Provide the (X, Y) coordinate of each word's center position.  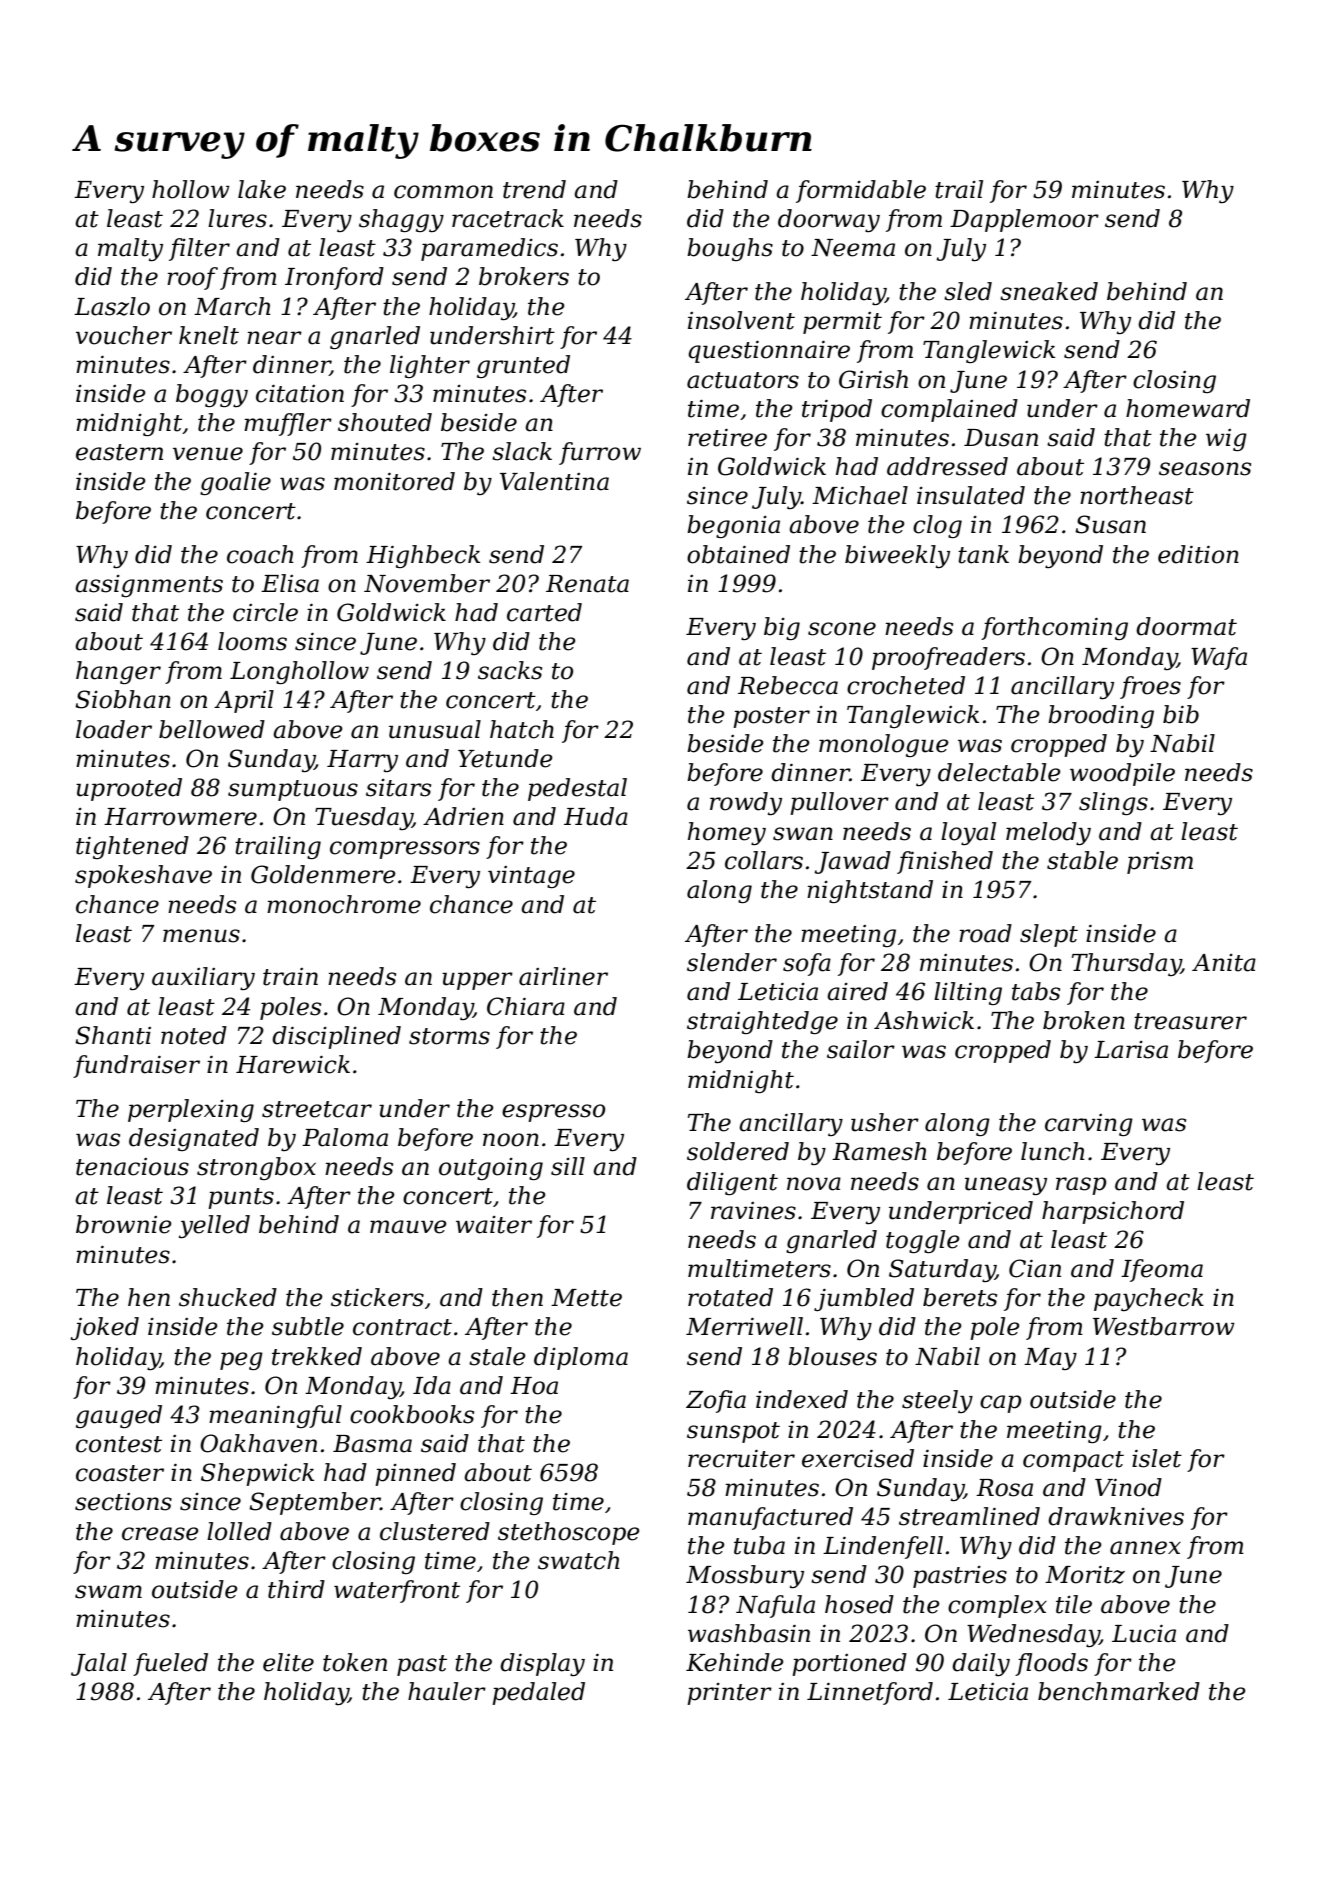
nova (814, 1184)
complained (949, 410)
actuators (743, 380)
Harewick (293, 1064)
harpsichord (1113, 1212)
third (296, 1589)
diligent (732, 1183)
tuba (759, 1545)
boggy (212, 395)
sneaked (1049, 291)
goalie (235, 483)
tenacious (132, 1167)
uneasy (1006, 1186)
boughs (730, 249)
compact (1073, 1461)
